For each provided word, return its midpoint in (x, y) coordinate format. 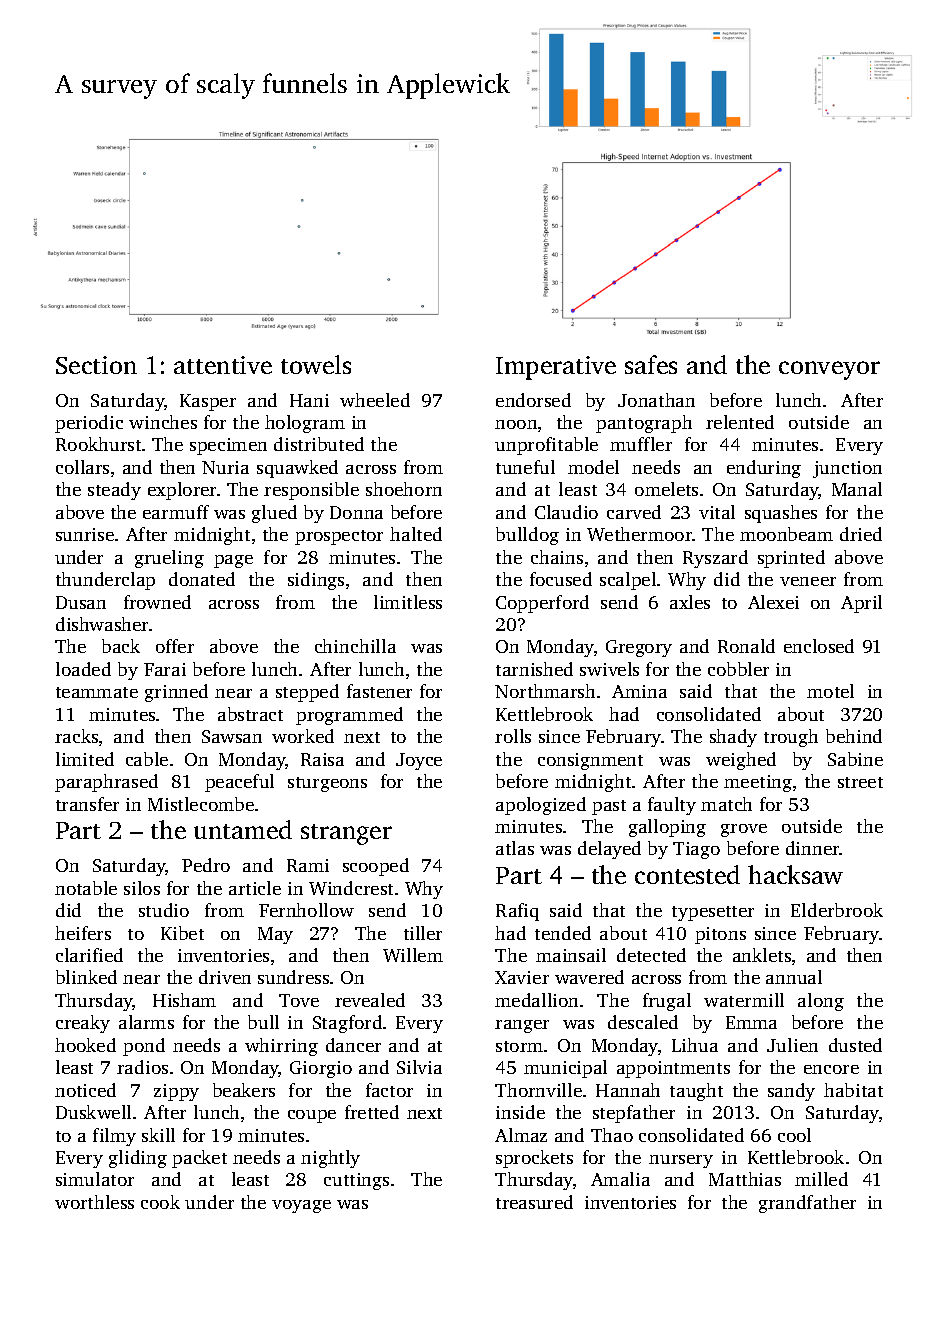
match (726, 804)
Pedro (206, 865)
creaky (83, 1024)
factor (389, 1090)
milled (821, 1179)
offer (175, 646)
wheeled (375, 400)
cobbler (738, 669)
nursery (681, 1161)
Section (96, 365)
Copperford (542, 604)
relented (740, 422)
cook (160, 1202)
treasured (534, 1202)
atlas (515, 848)
